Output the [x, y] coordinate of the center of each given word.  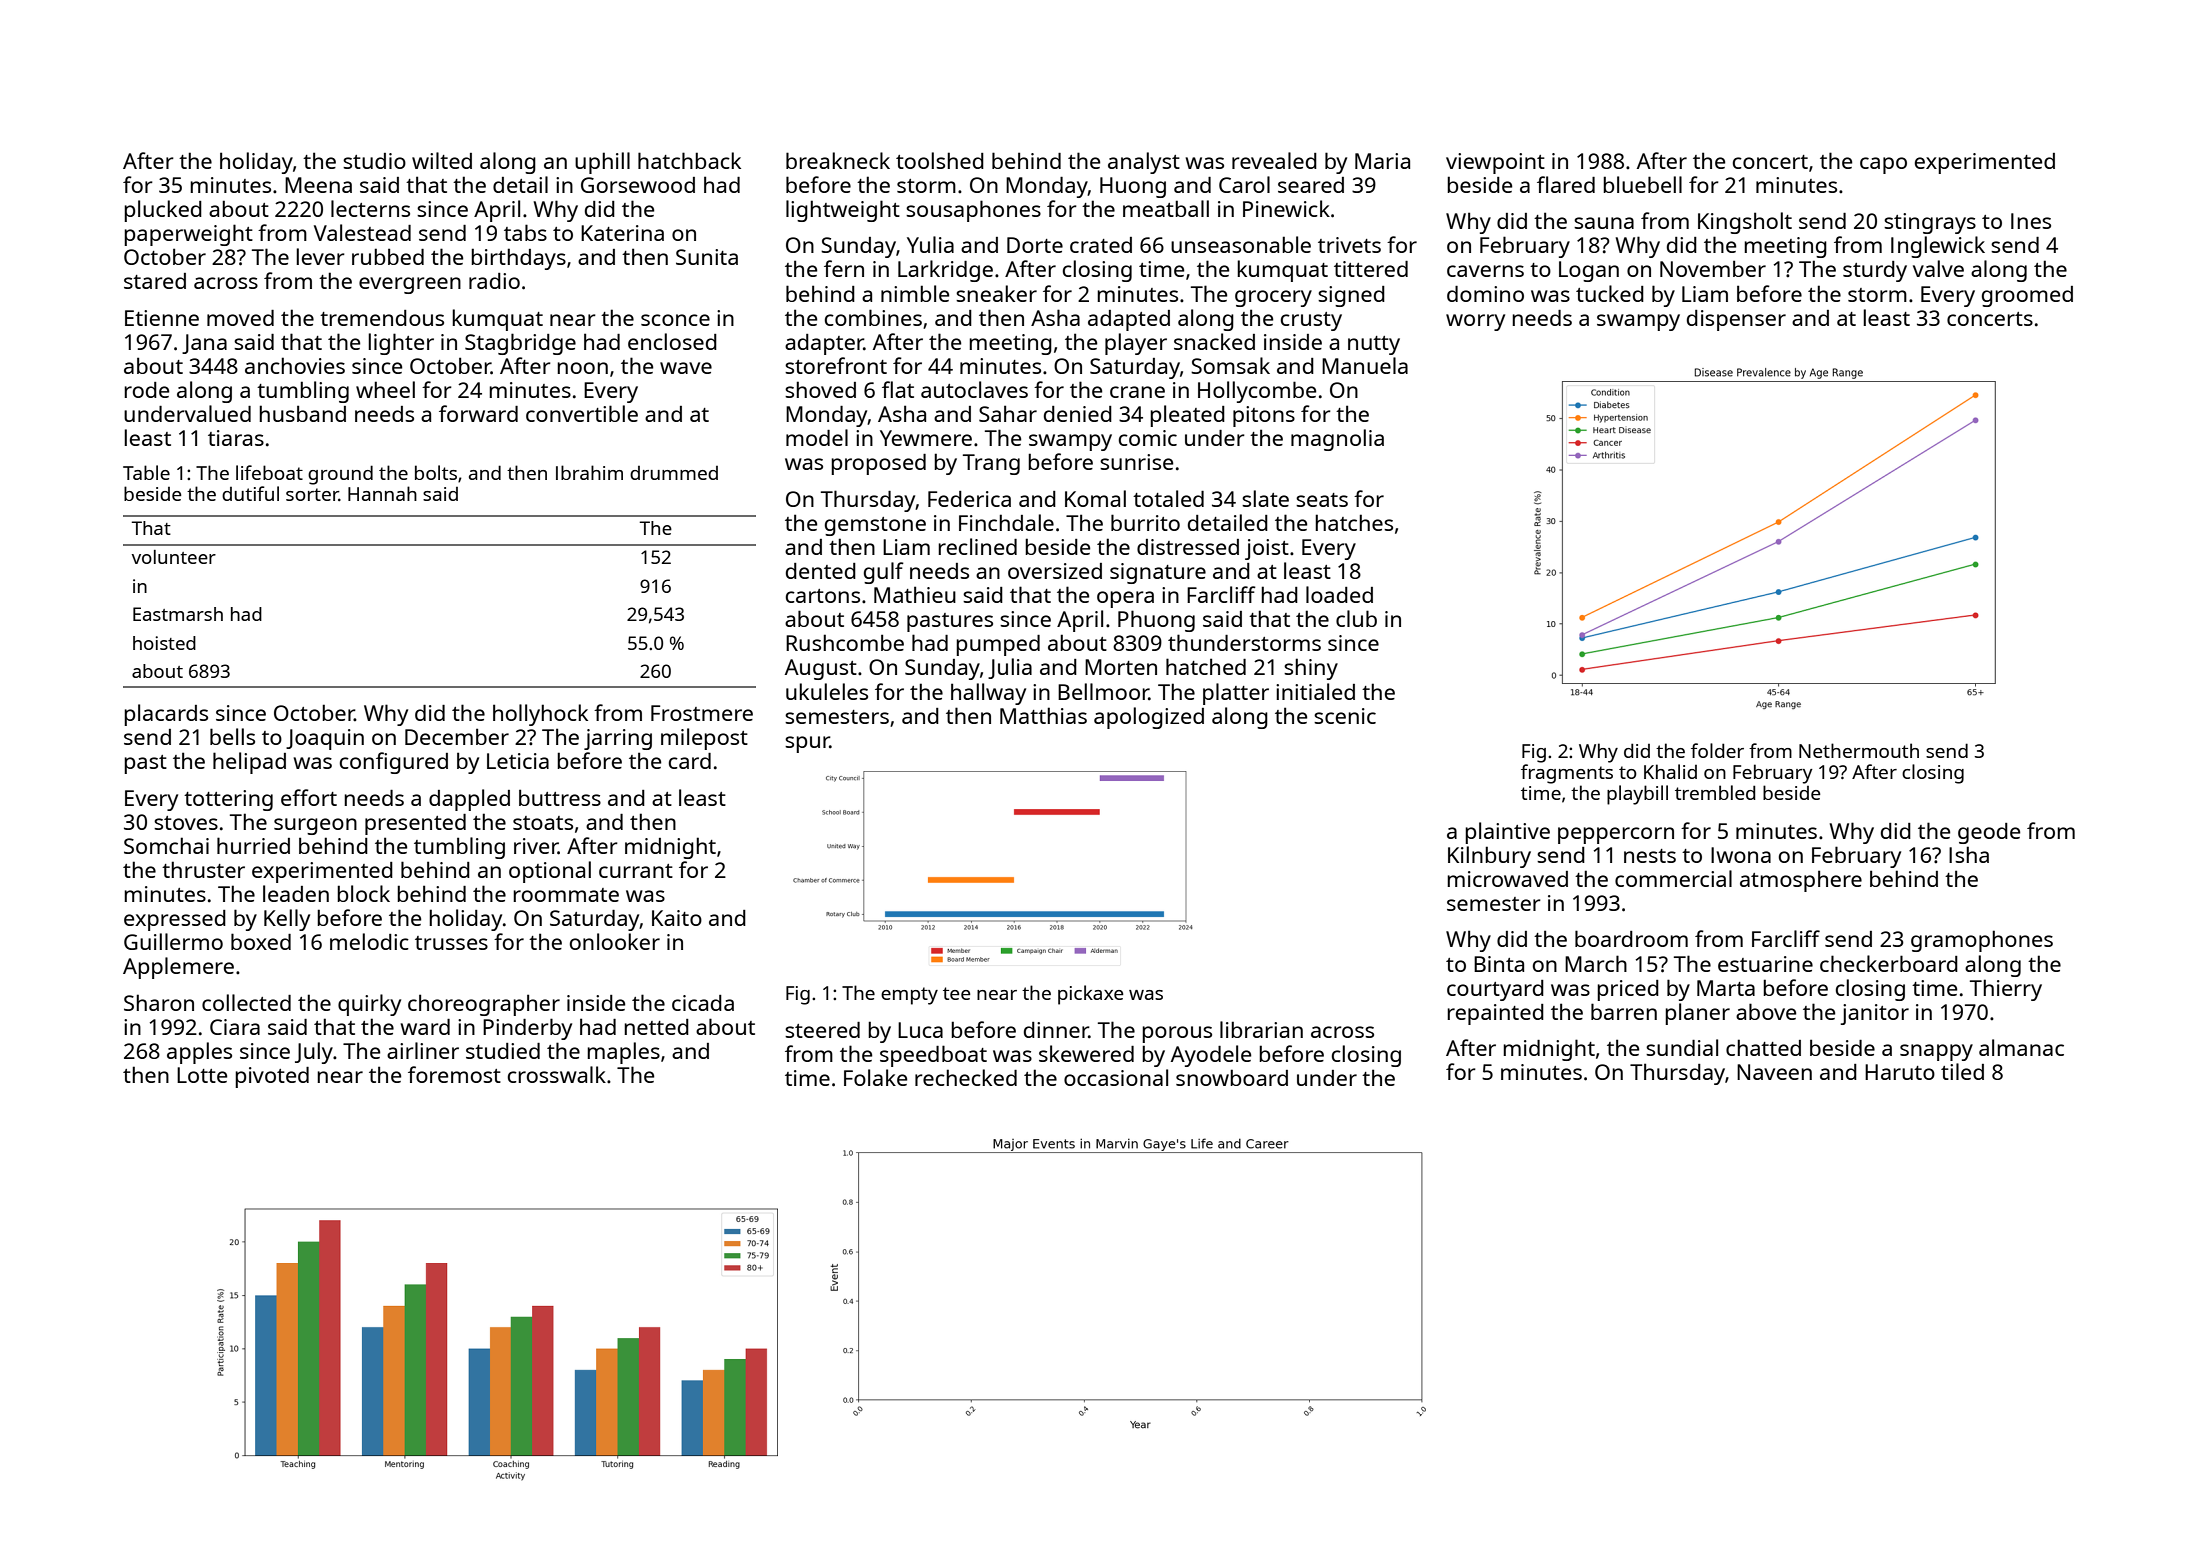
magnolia [1337, 440]
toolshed [940, 160]
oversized [1055, 571]
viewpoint [1495, 163]
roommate [566, 895]
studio [374, 161]
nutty [1374, 345]
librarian [1261, 1029]
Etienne [162, 318]
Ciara [235, 1027]
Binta [1499, 964]
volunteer [174, 557]
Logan [1589, 271]
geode [1989, 833]
